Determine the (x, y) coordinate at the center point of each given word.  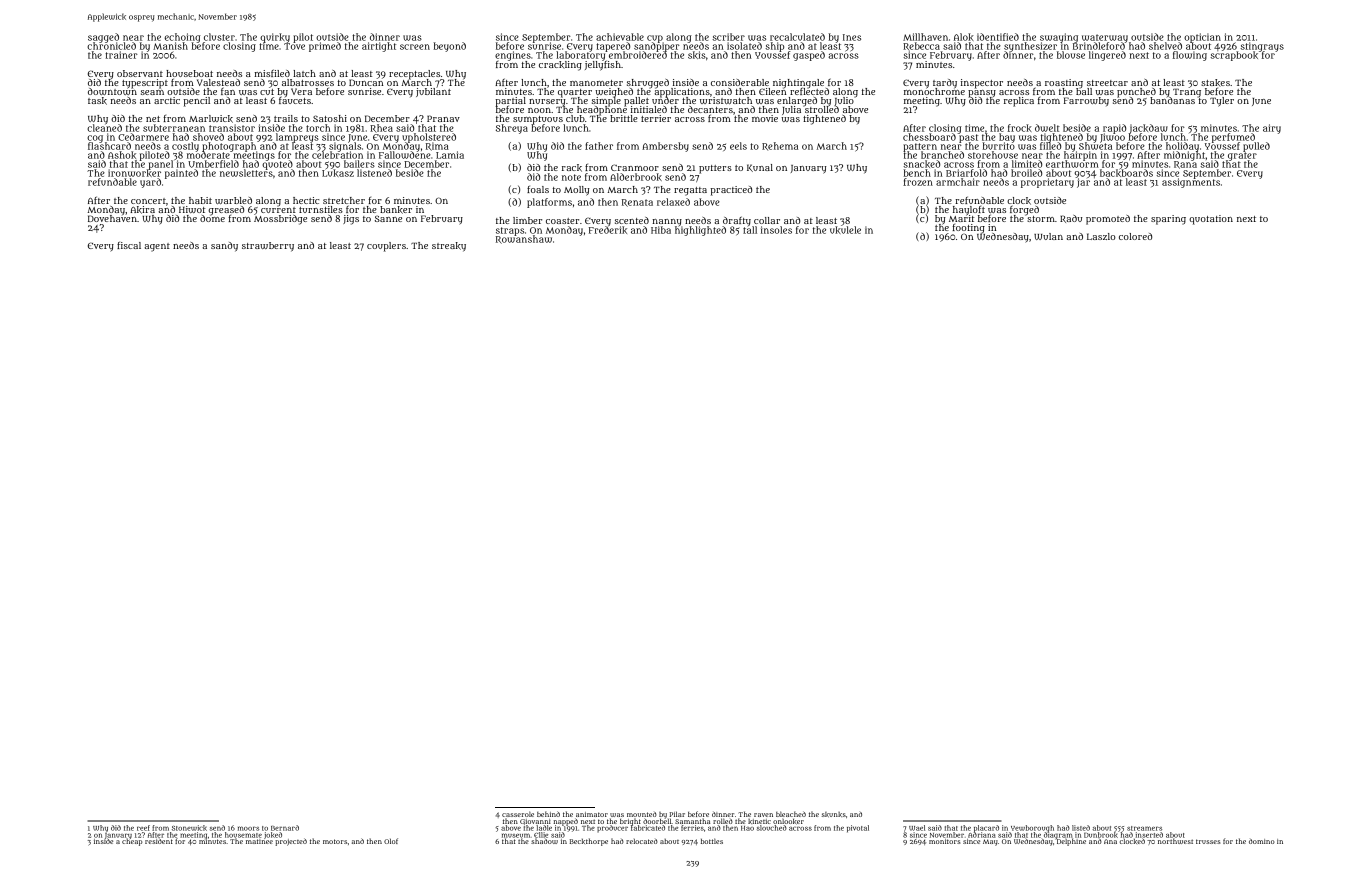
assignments (1191, 183)
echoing (183, 38)
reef (143, 828)
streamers (1144, 828)
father (599, 146)
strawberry (268, 247)
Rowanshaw (524, 239)
